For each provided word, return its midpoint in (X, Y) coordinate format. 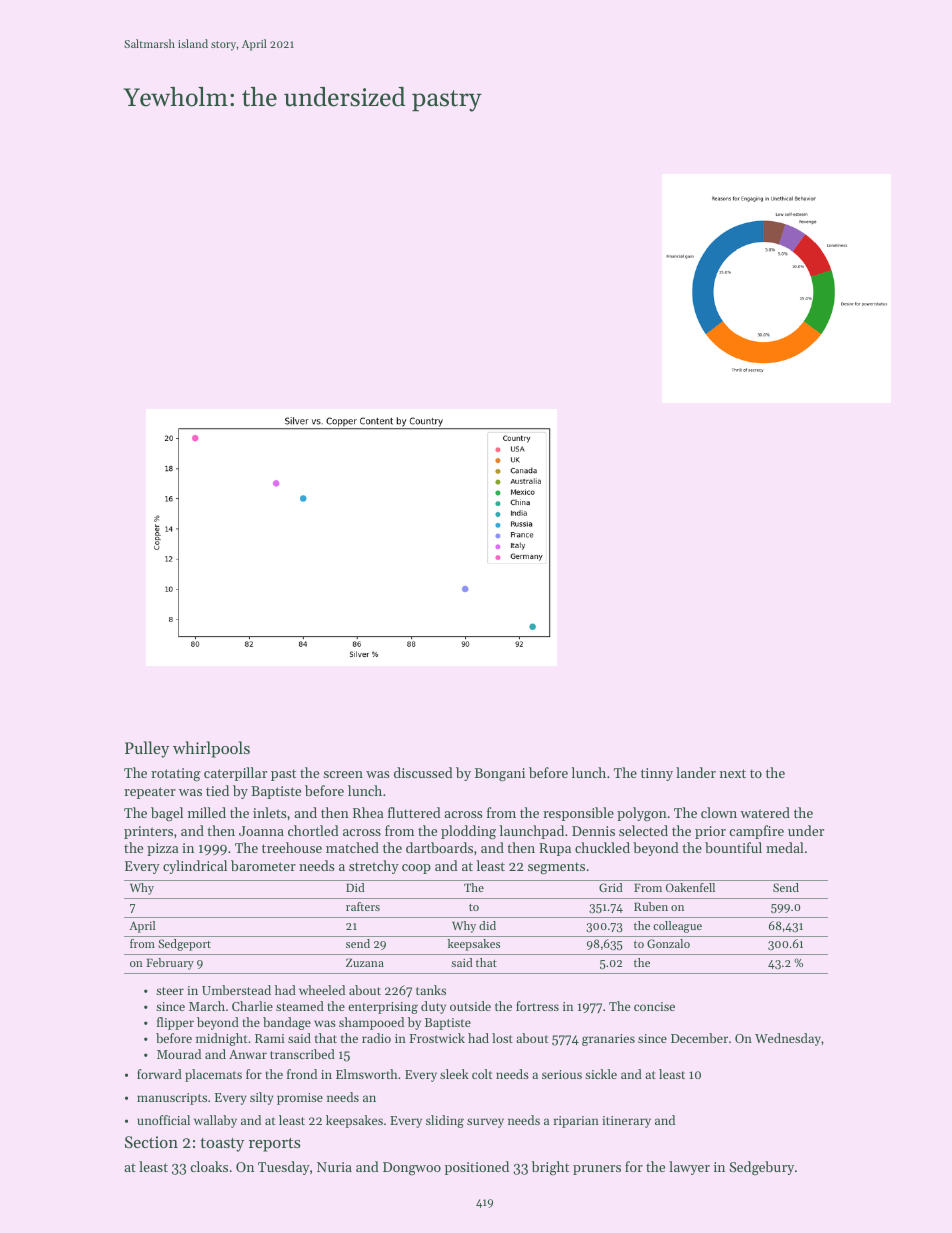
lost (502, 1038)
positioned (477, 1168)
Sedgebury (762, 1168)
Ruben (651, 906)
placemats (213, 1075)
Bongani (500, 775)
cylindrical (195, 867)
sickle (601, 1074)
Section (151, 1142)
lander (696, 772)
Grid (611, 887)
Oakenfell (690, 887)
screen (343, 774)
